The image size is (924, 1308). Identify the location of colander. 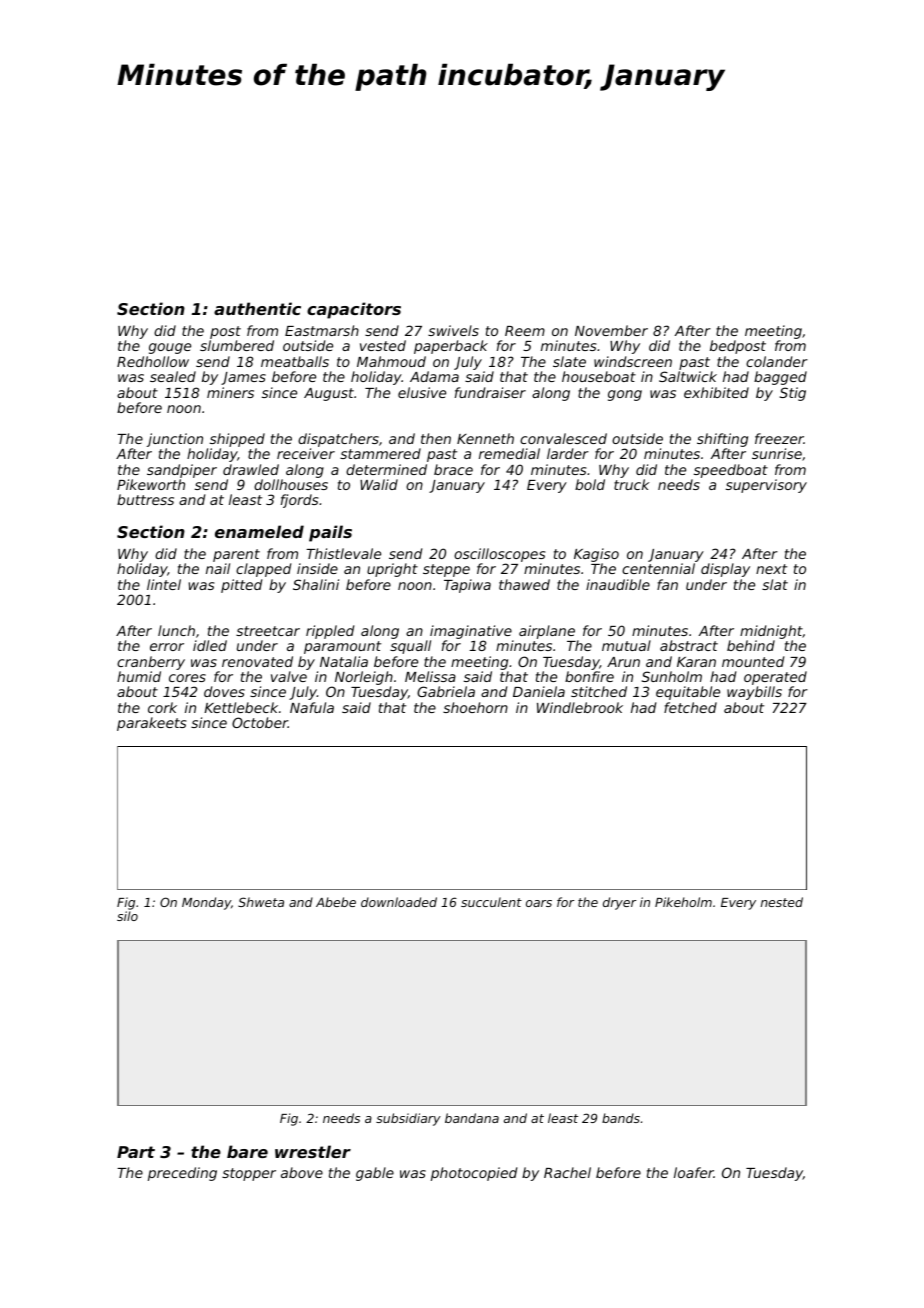
(777, 361).
